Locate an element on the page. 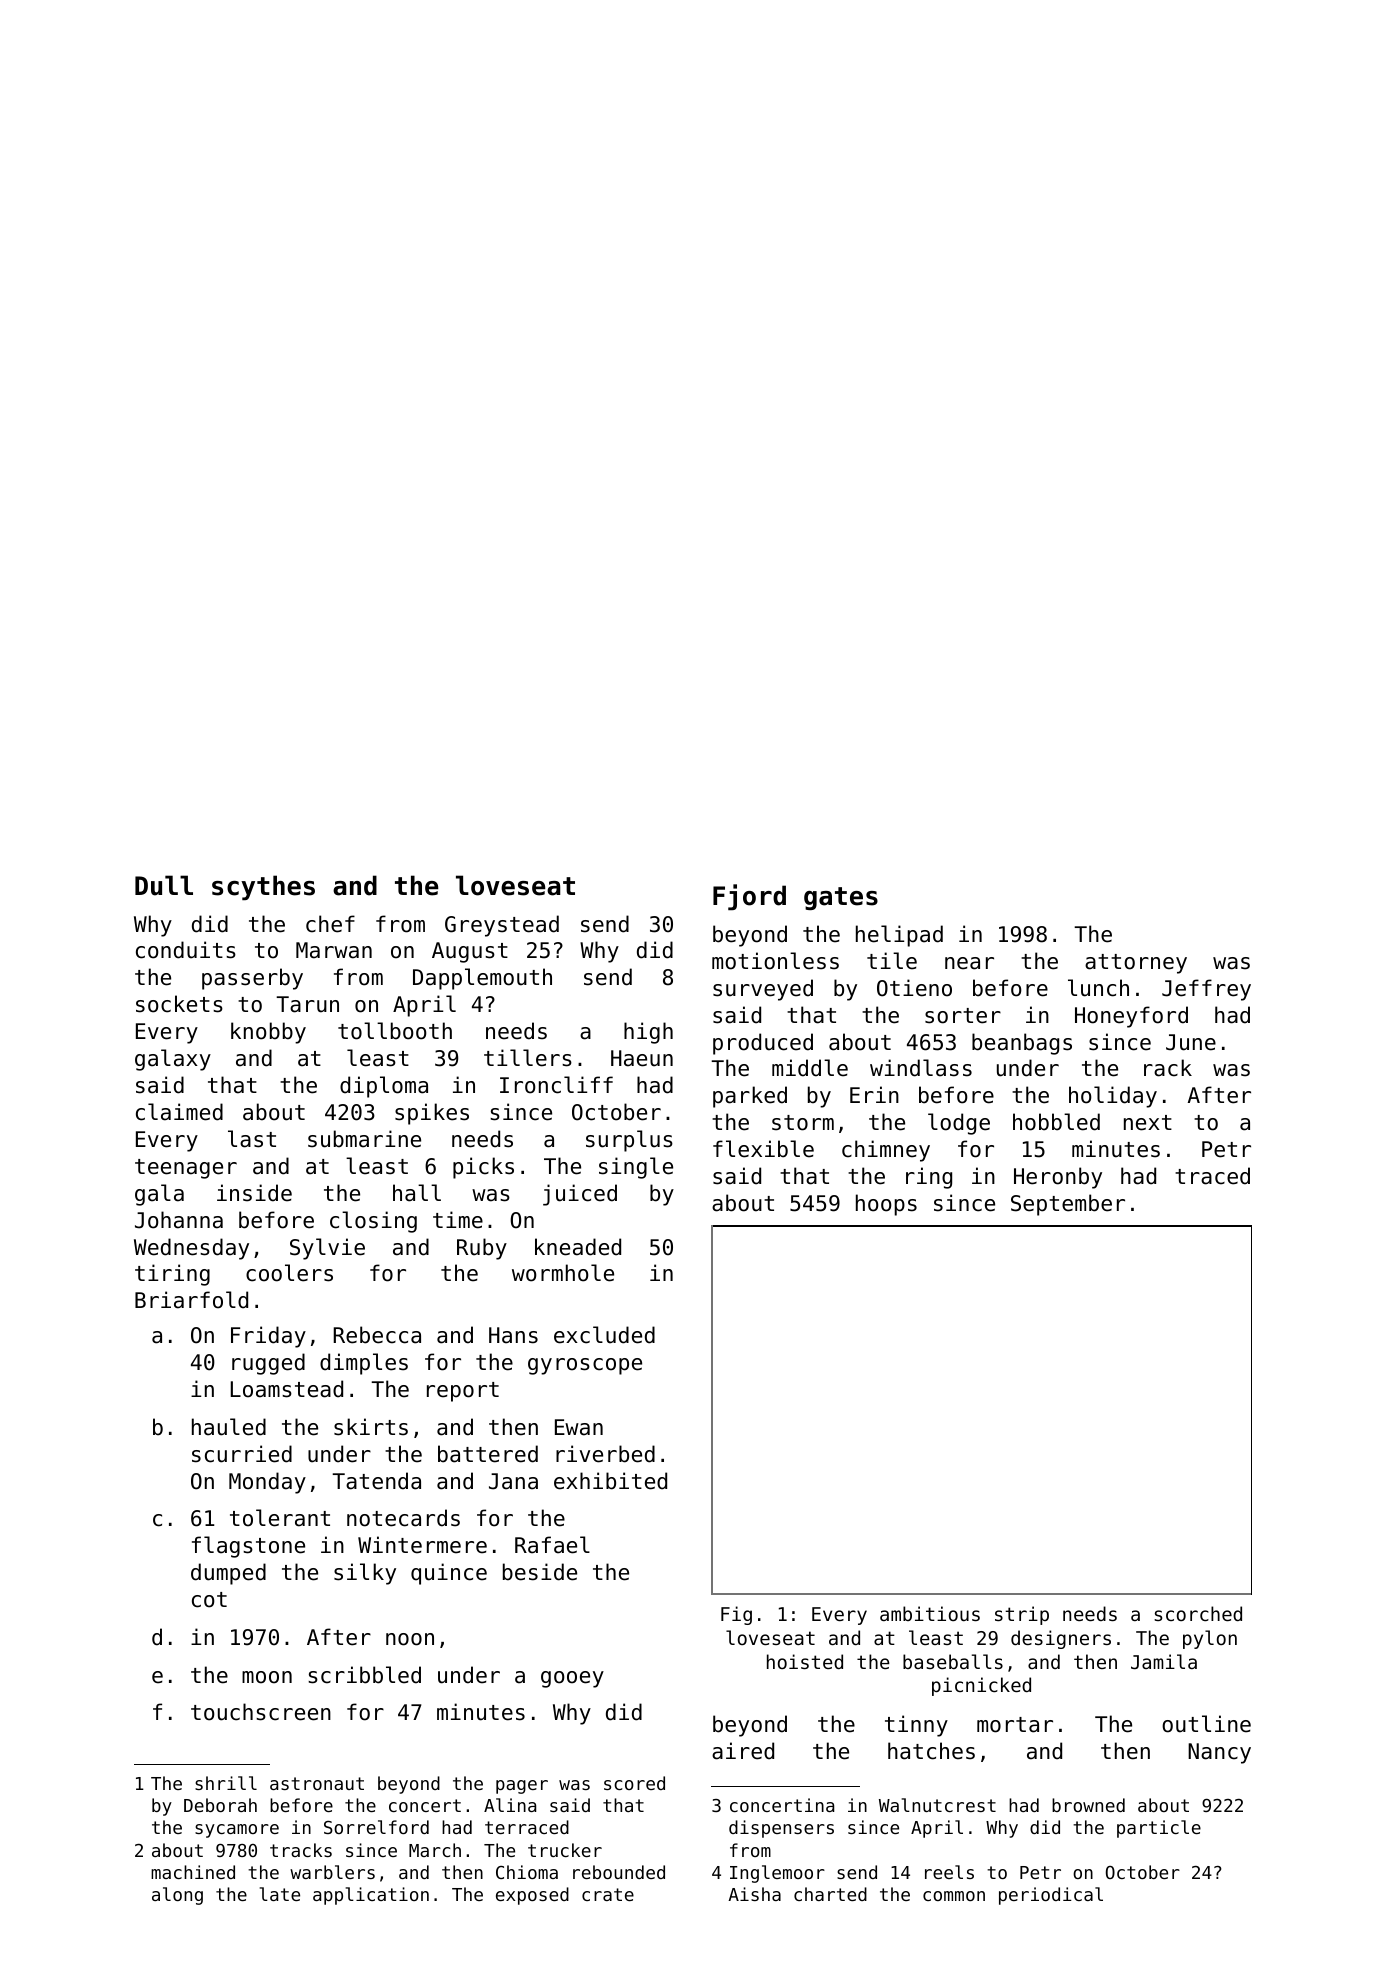  particle is located at coordinates (1159, 1829).
